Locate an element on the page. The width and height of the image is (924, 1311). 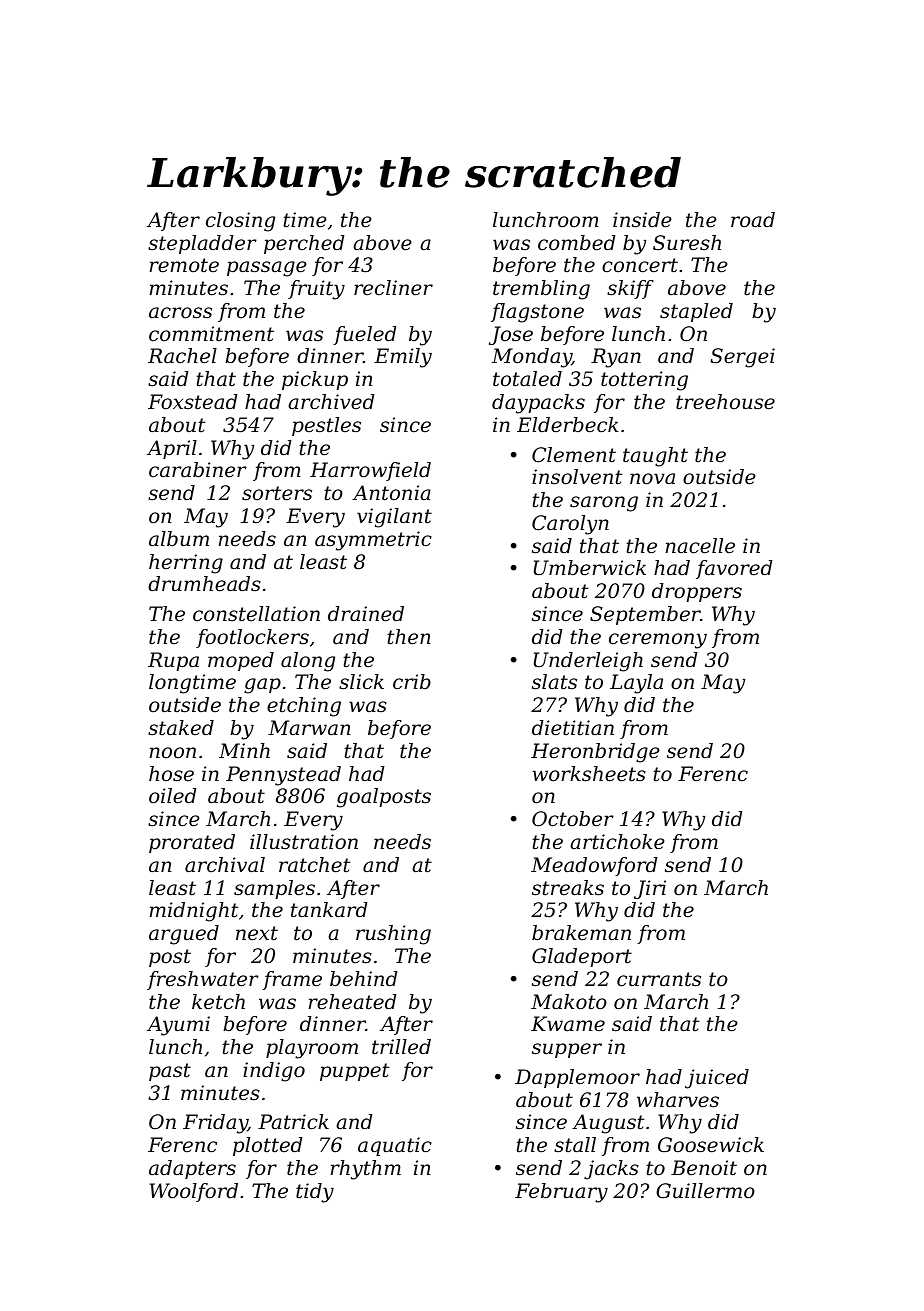
Carolyn is located at coordinates (570, 525).
